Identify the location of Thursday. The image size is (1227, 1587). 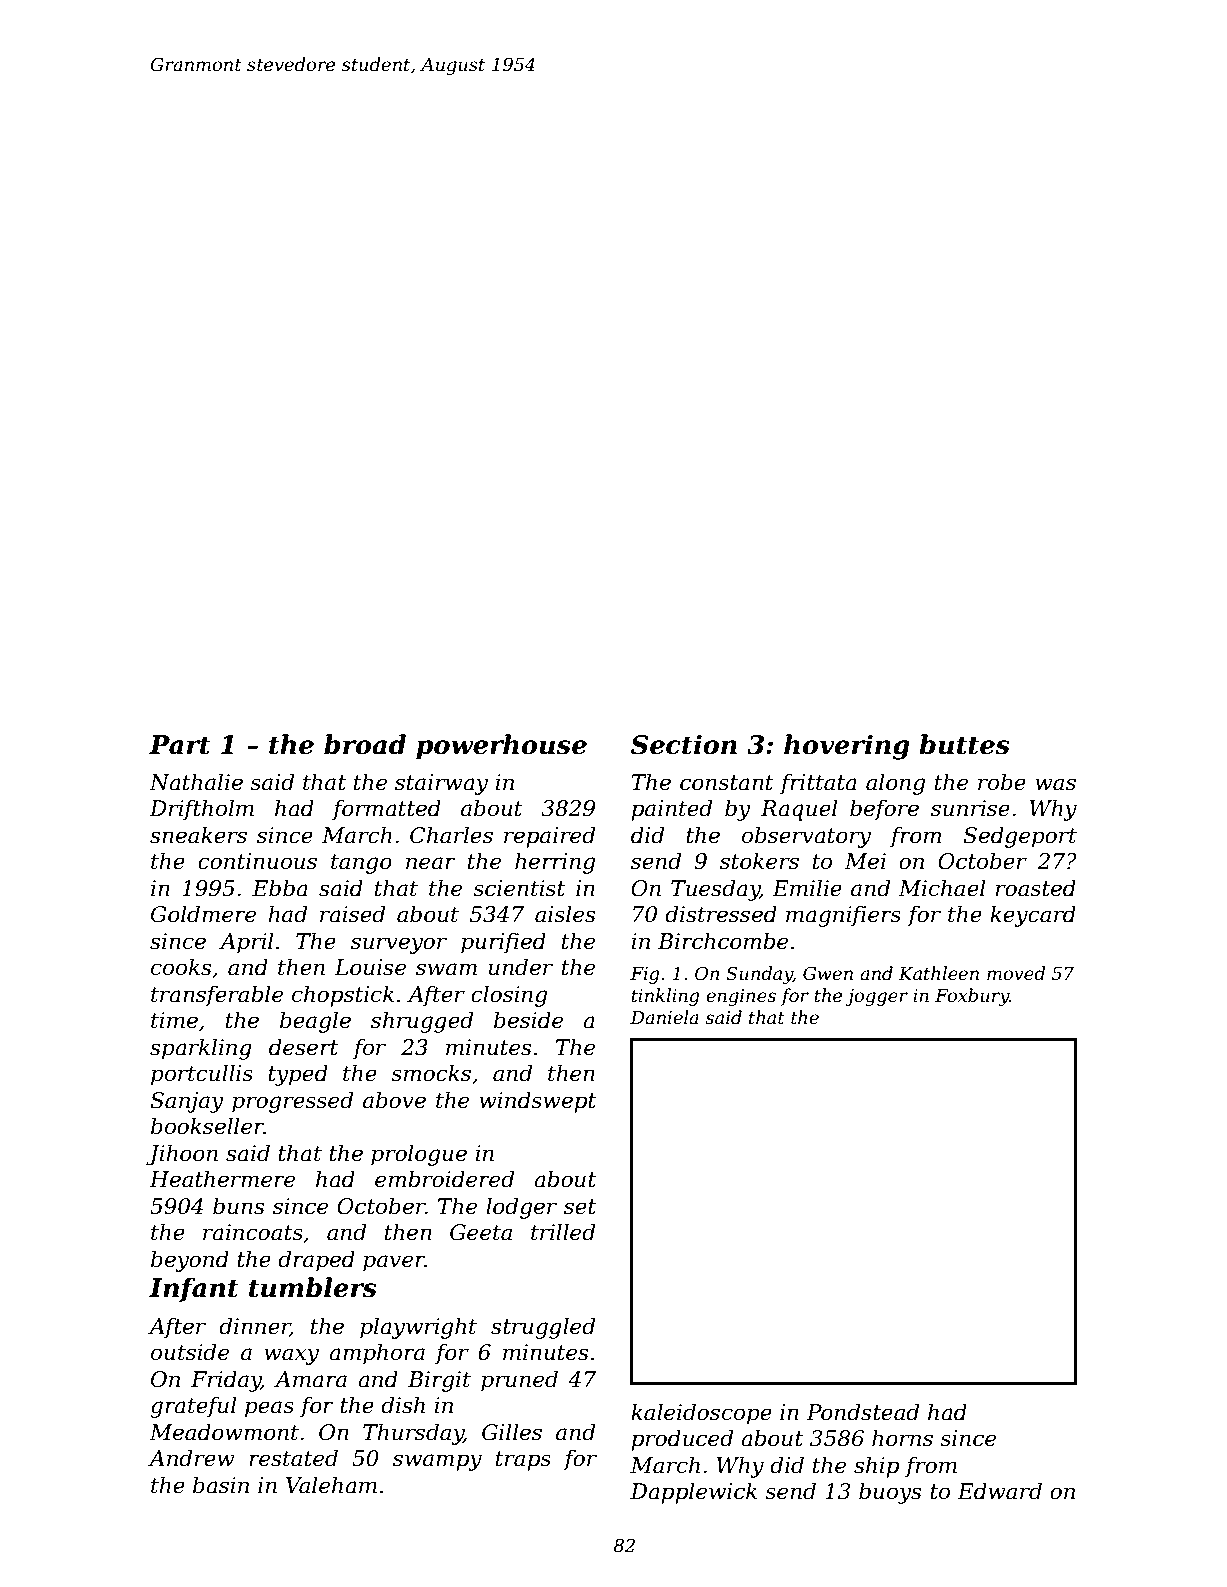
(413, 1434).
